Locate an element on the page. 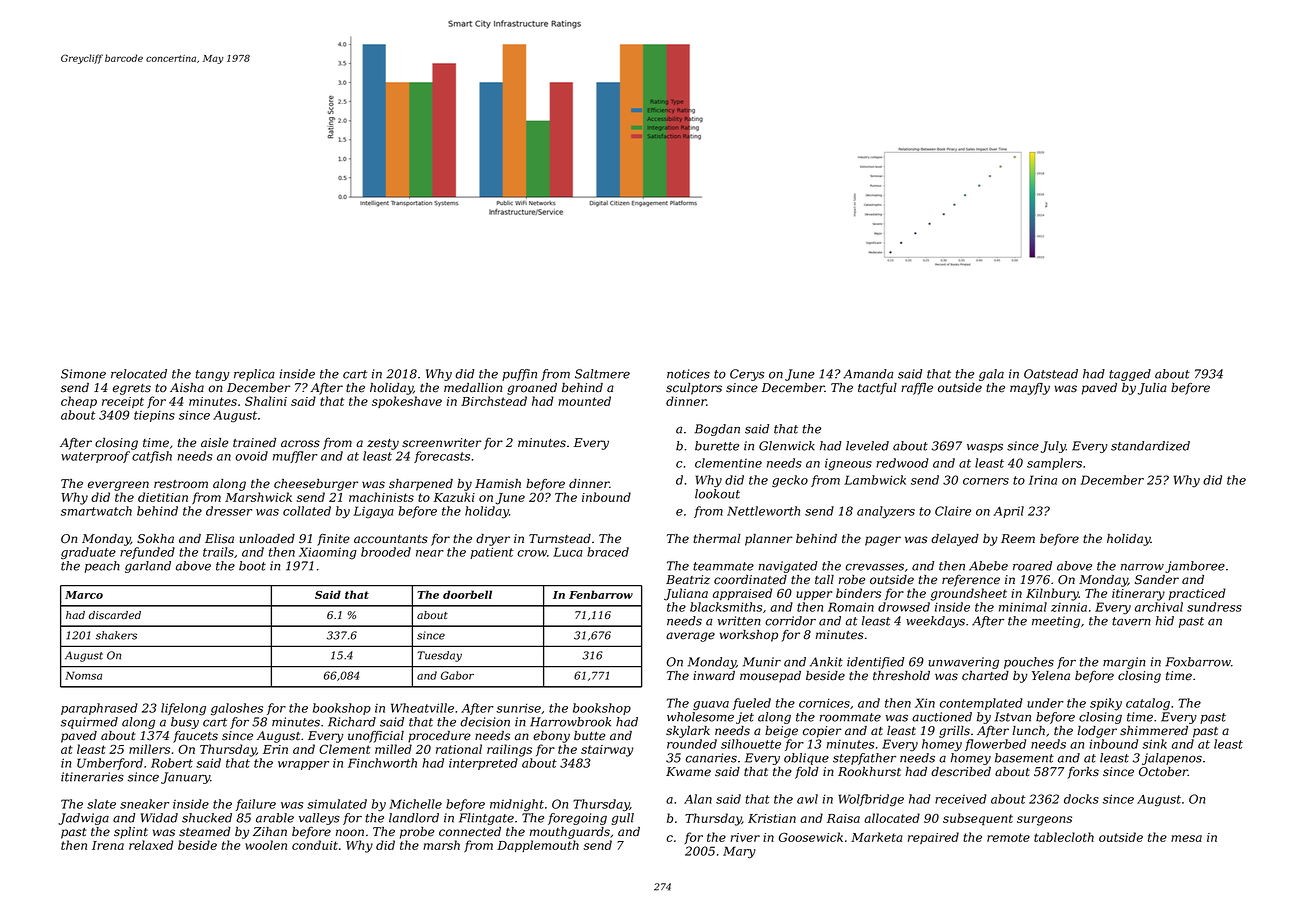 This document has height=924, width=1308. cheeseburger is located at coordinates (316, 485).
